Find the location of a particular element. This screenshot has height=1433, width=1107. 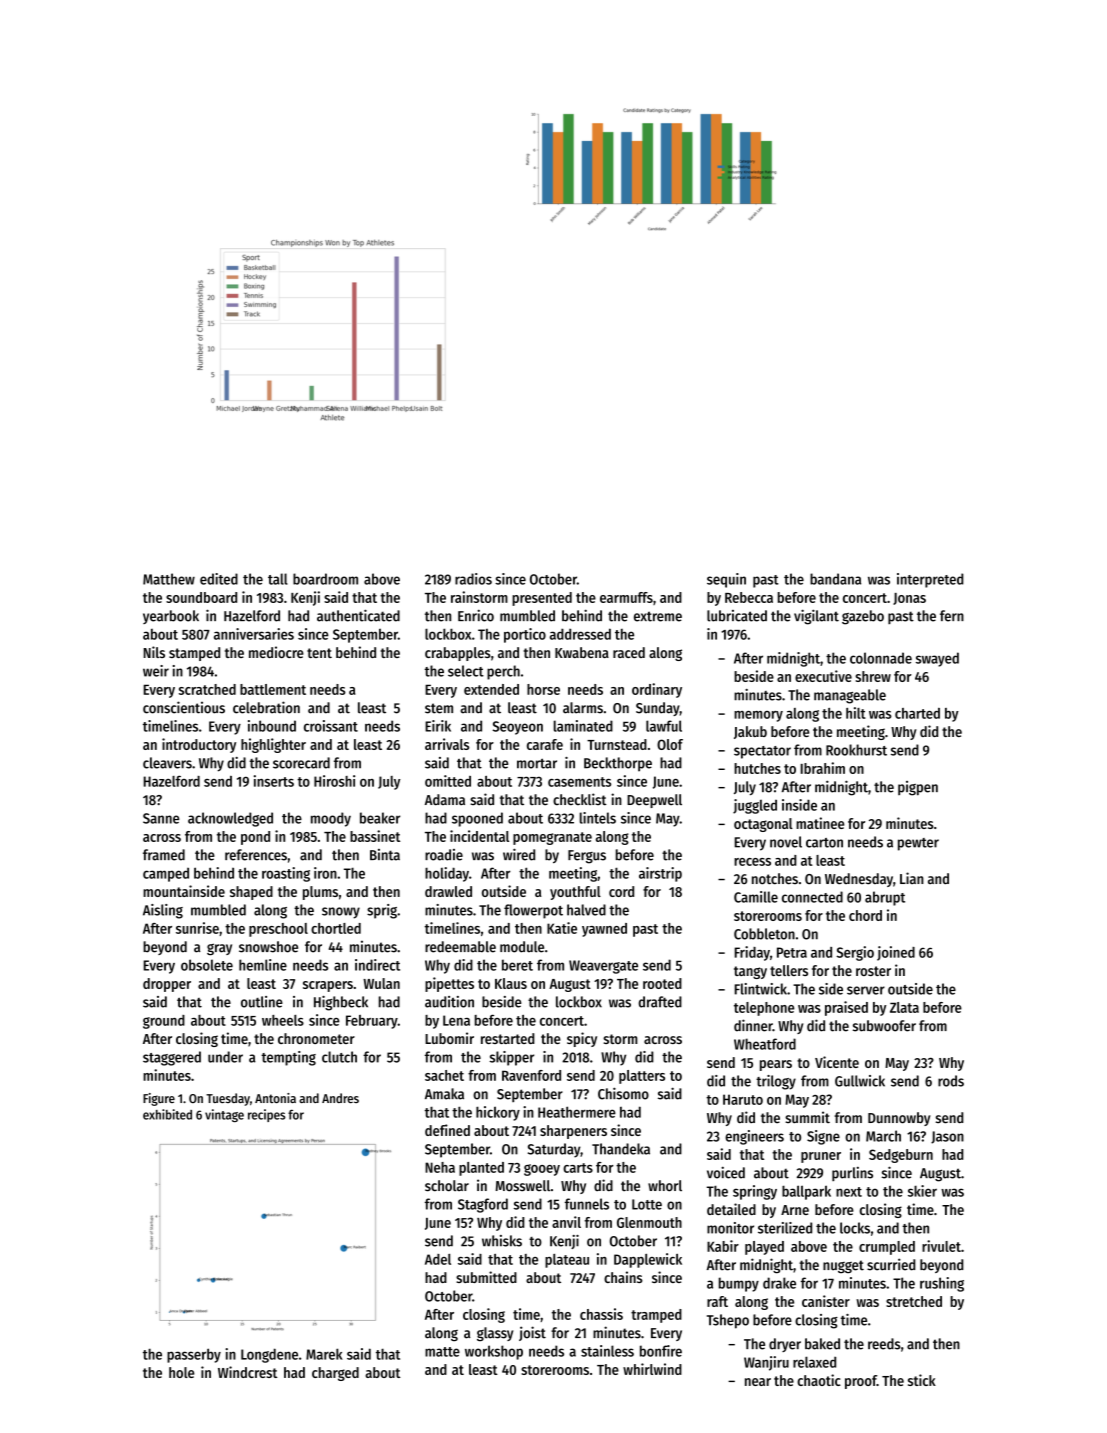

obsolete is located at coordinates (207, 965).
